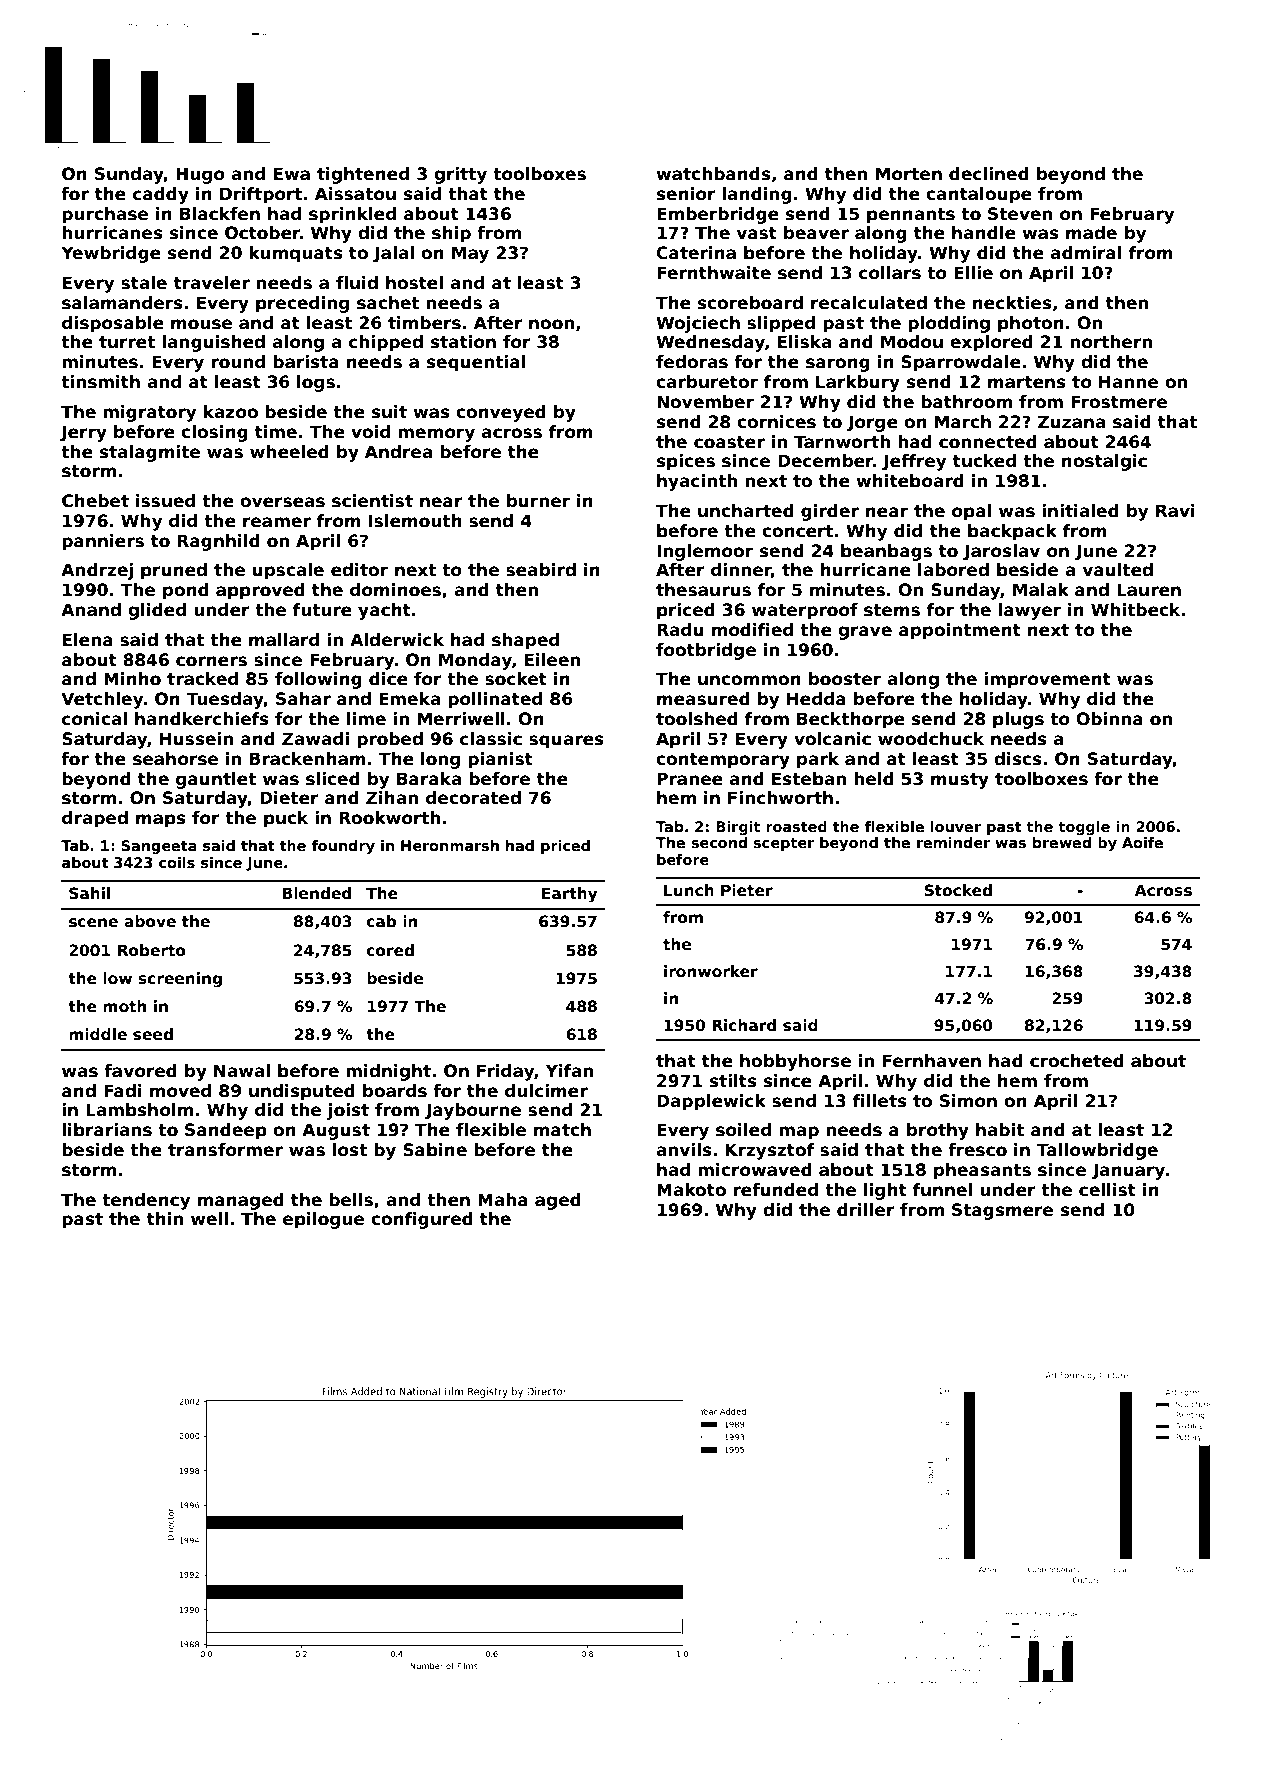 This screenshot has width=1261, height=1783. What do you see at coordinates (308, 759) in the screenshot?
I see `Brackenham` at bounding box center [308, 759].
